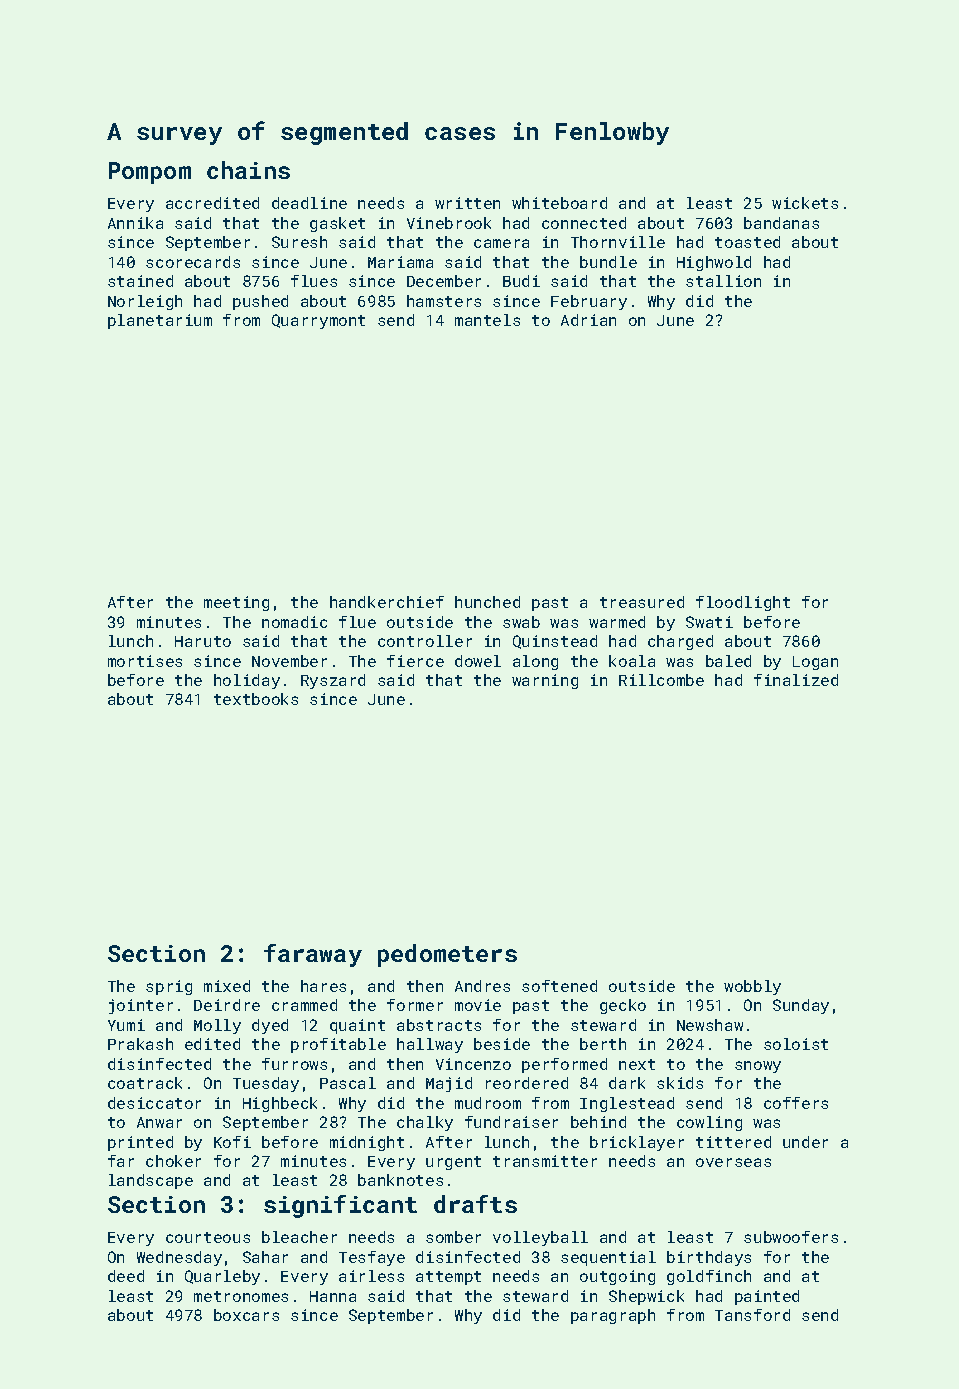 The image size is (959, 1389). What do you see at coordinates (521, 622) in the screenshot?
I see `swab` at bounding box center [521, 622].
